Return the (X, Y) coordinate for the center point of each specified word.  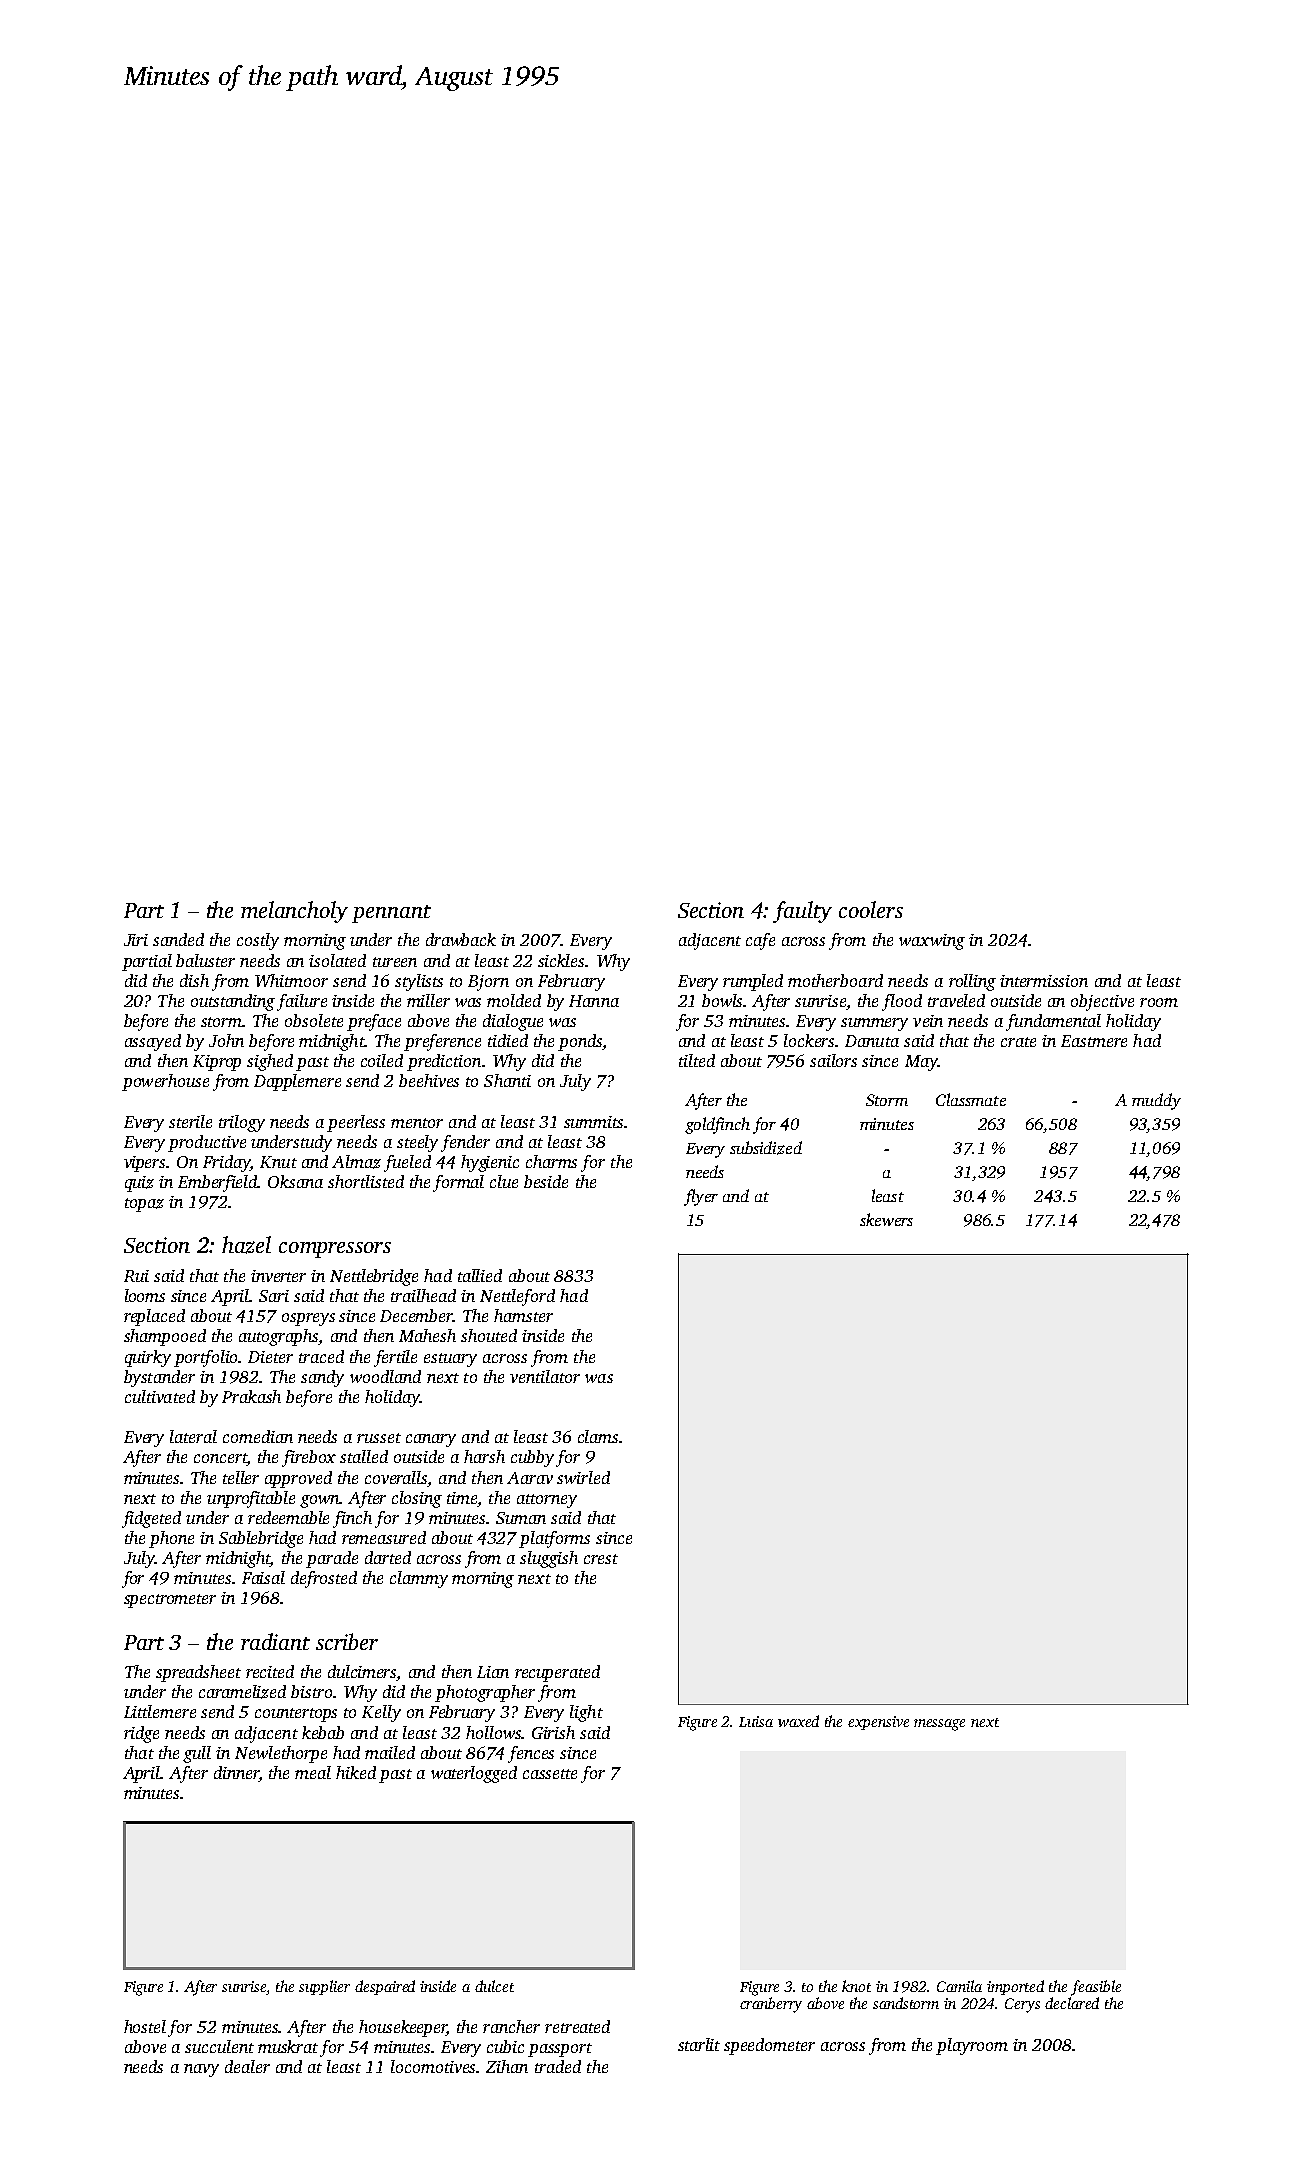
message (939, 1725)
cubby (532, 1458)
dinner (236, 1774)
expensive (878, 1723)
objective (1102, 1002)
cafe (760, 941)
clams (598, 1436)
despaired (385, 1987)
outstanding (233, 1002)
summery (874, 1024)
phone (171, 1539)
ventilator (545, 1376)
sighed (270, 1062)
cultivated (160, 1396)
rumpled (753, 982)
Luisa (756, 1721)
